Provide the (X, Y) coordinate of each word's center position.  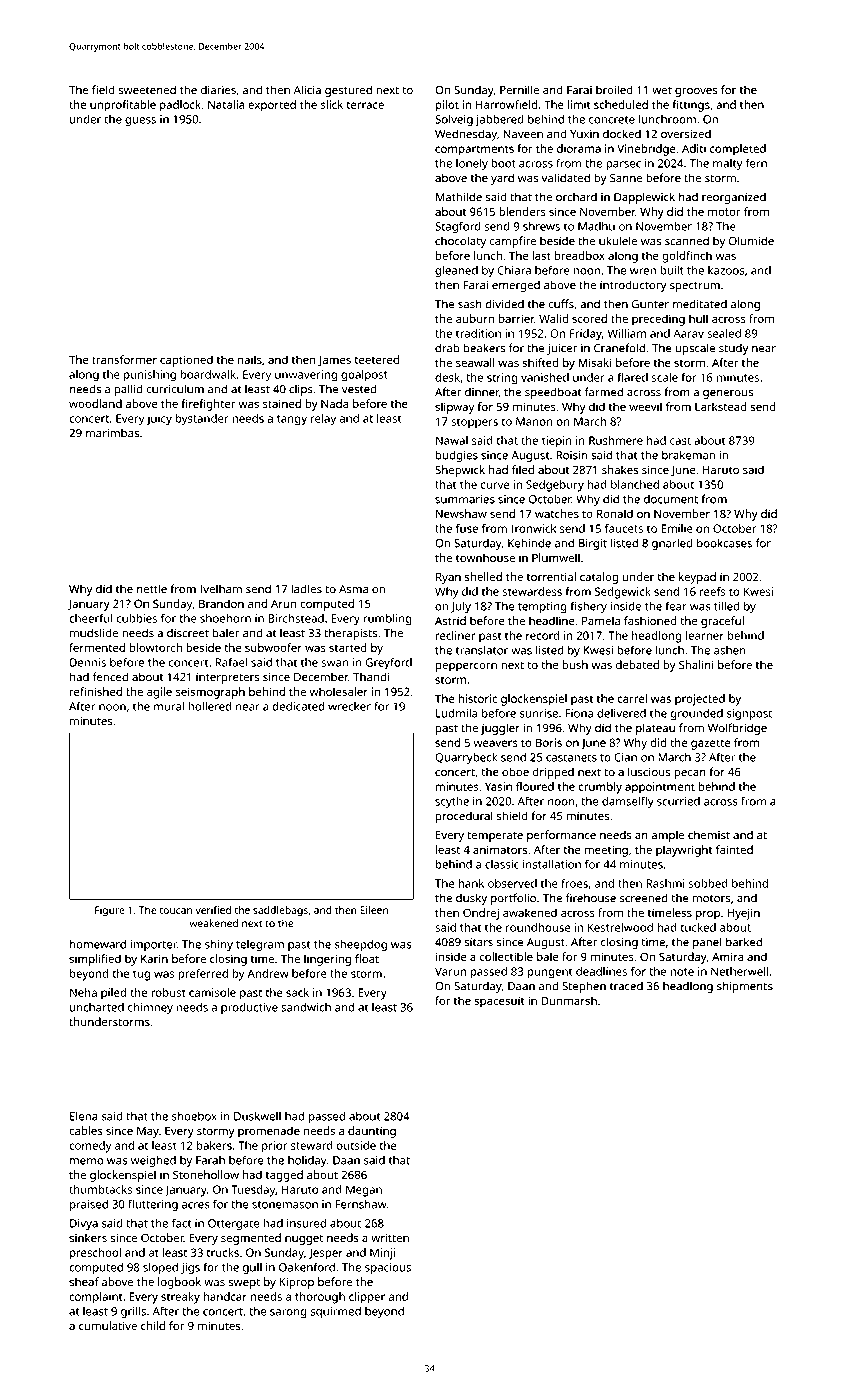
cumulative (108, 1326)
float (367, 958)
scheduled (621, 104)
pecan (690, 774)
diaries (218, 90)
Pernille (520, 90)
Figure (110, 911)
